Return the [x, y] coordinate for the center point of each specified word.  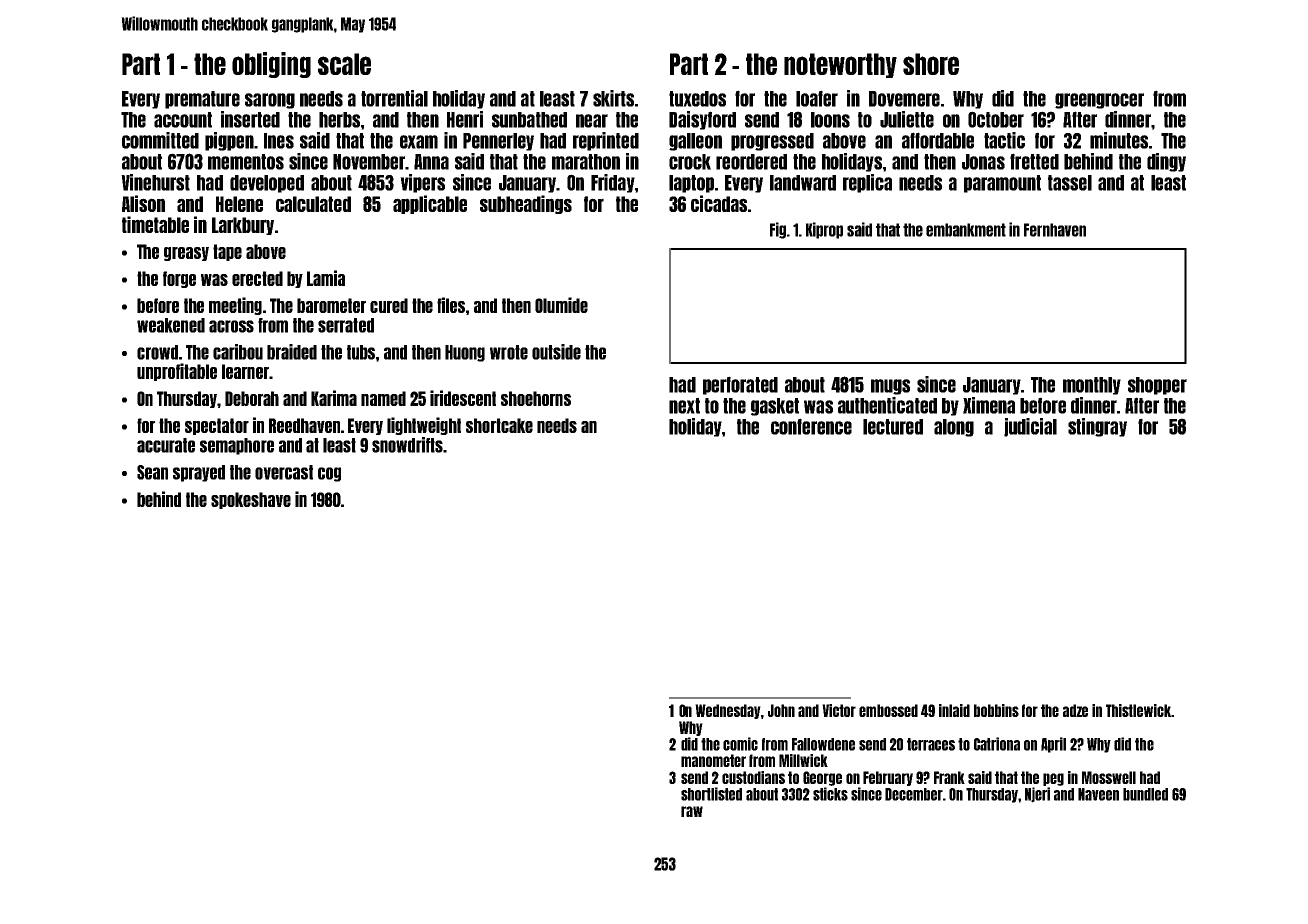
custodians [753, 777]
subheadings [526, 204]
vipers [422, 183]
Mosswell [1109, 777]
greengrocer [1099, 101]
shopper [1157, 386]
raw [692, 811]
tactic [1004, 140]
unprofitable [177, 372]
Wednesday [728, 711]
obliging [271, 65]
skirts [613, 98]
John [781, 710]
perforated [740, 385]
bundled [1145, 794]
